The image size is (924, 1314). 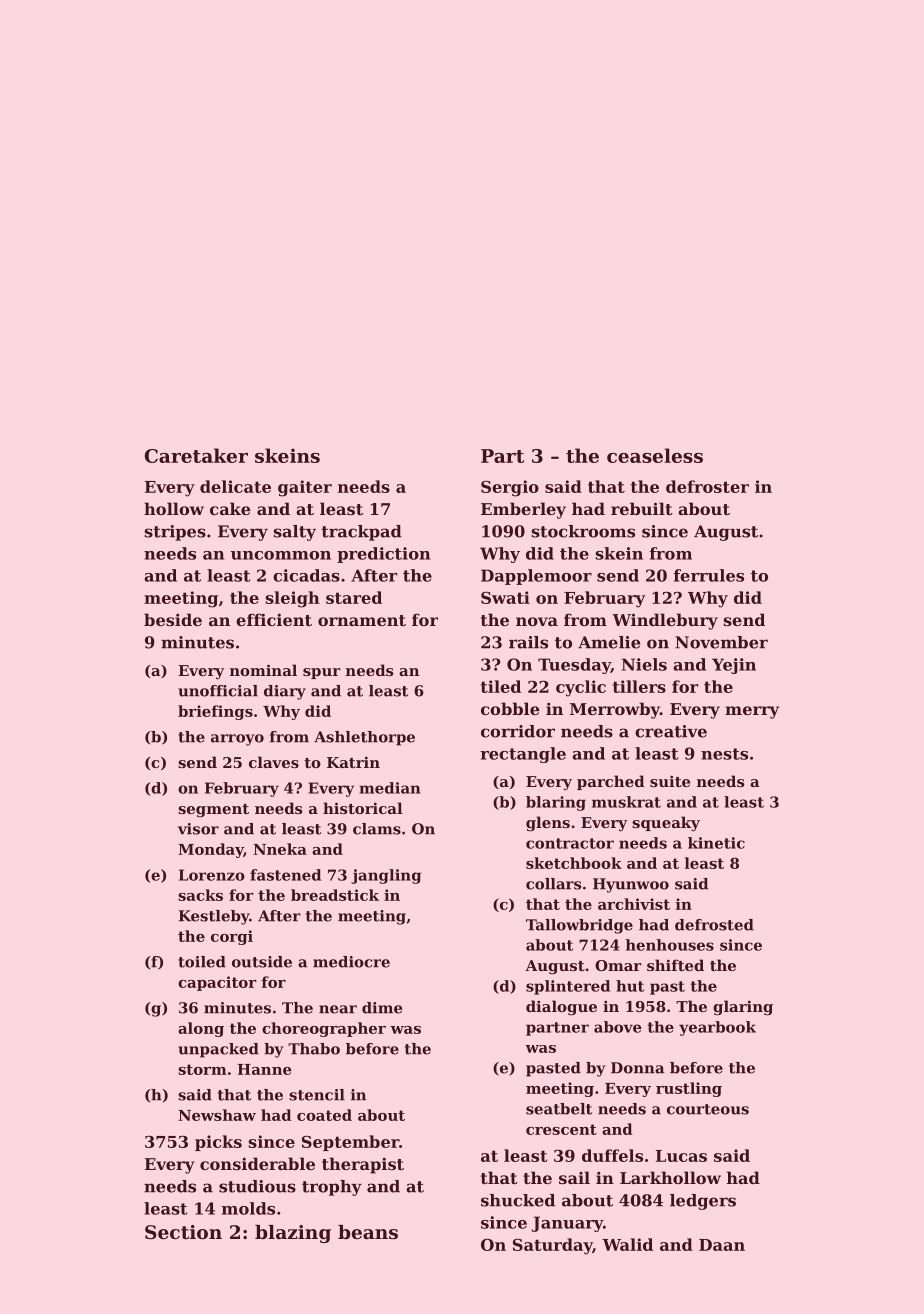 I want to click on visor, so click(x=198, y=829).
